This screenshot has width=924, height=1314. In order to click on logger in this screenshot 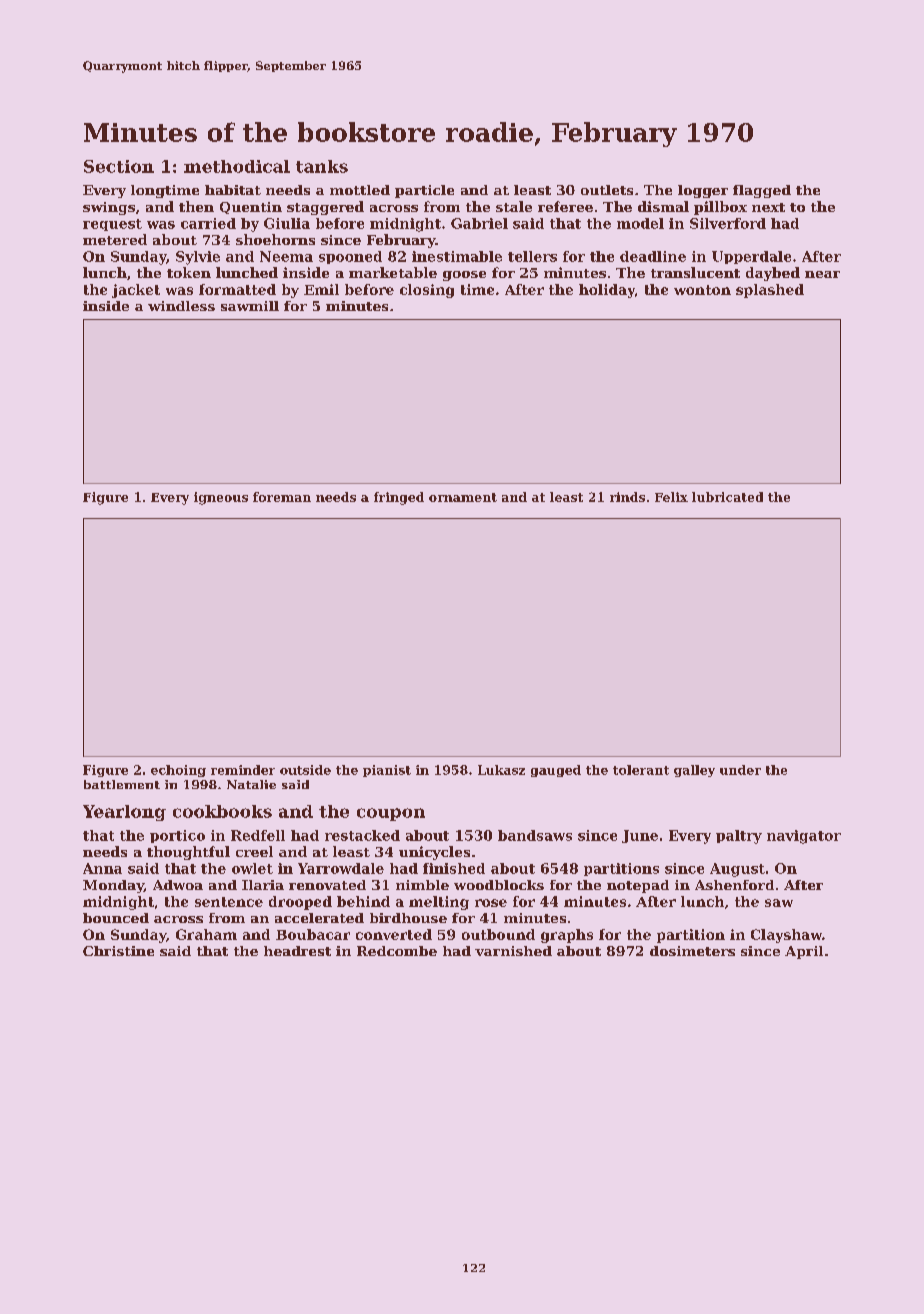, I will do `click(703, 191)`.
